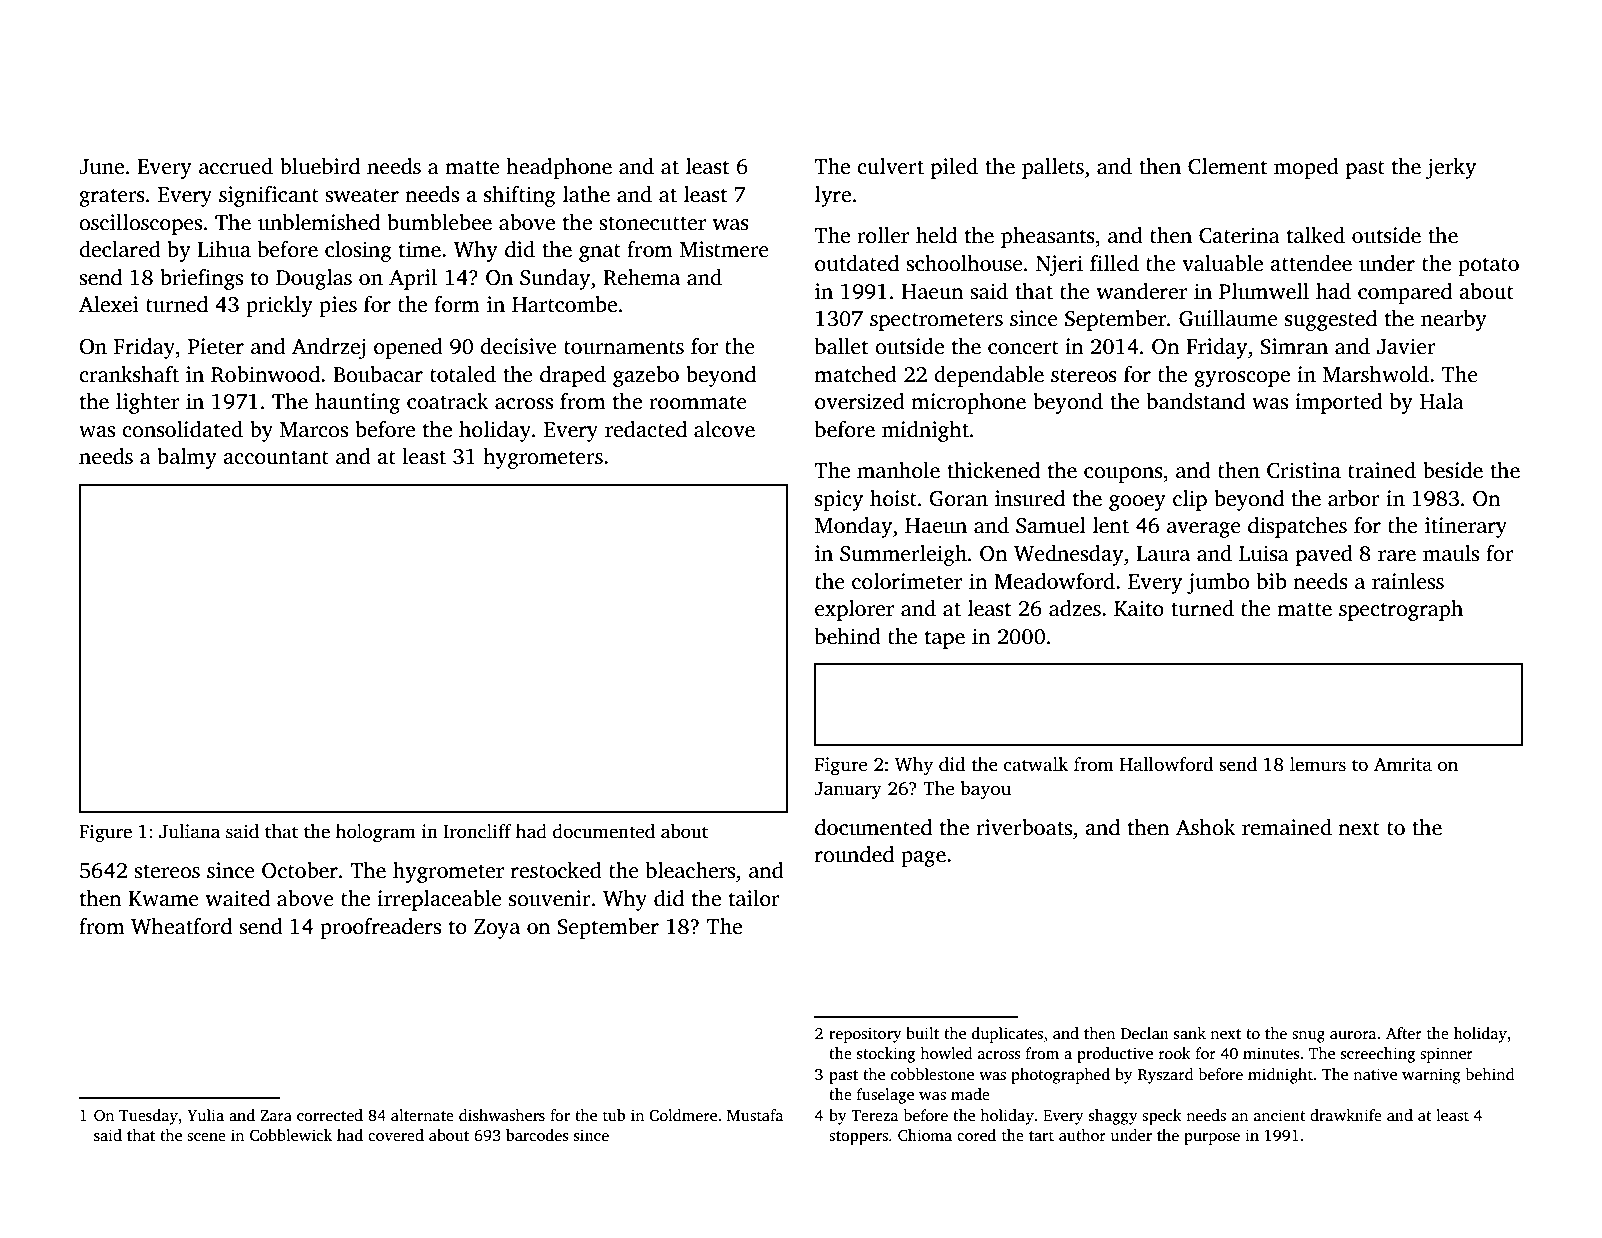 Image resolution: width=1602 pixels, height=1238 pixels. What do you see at coordinates (236, 166) in the screenshot?
I see `accrued` at bounding box center [236, 166].
